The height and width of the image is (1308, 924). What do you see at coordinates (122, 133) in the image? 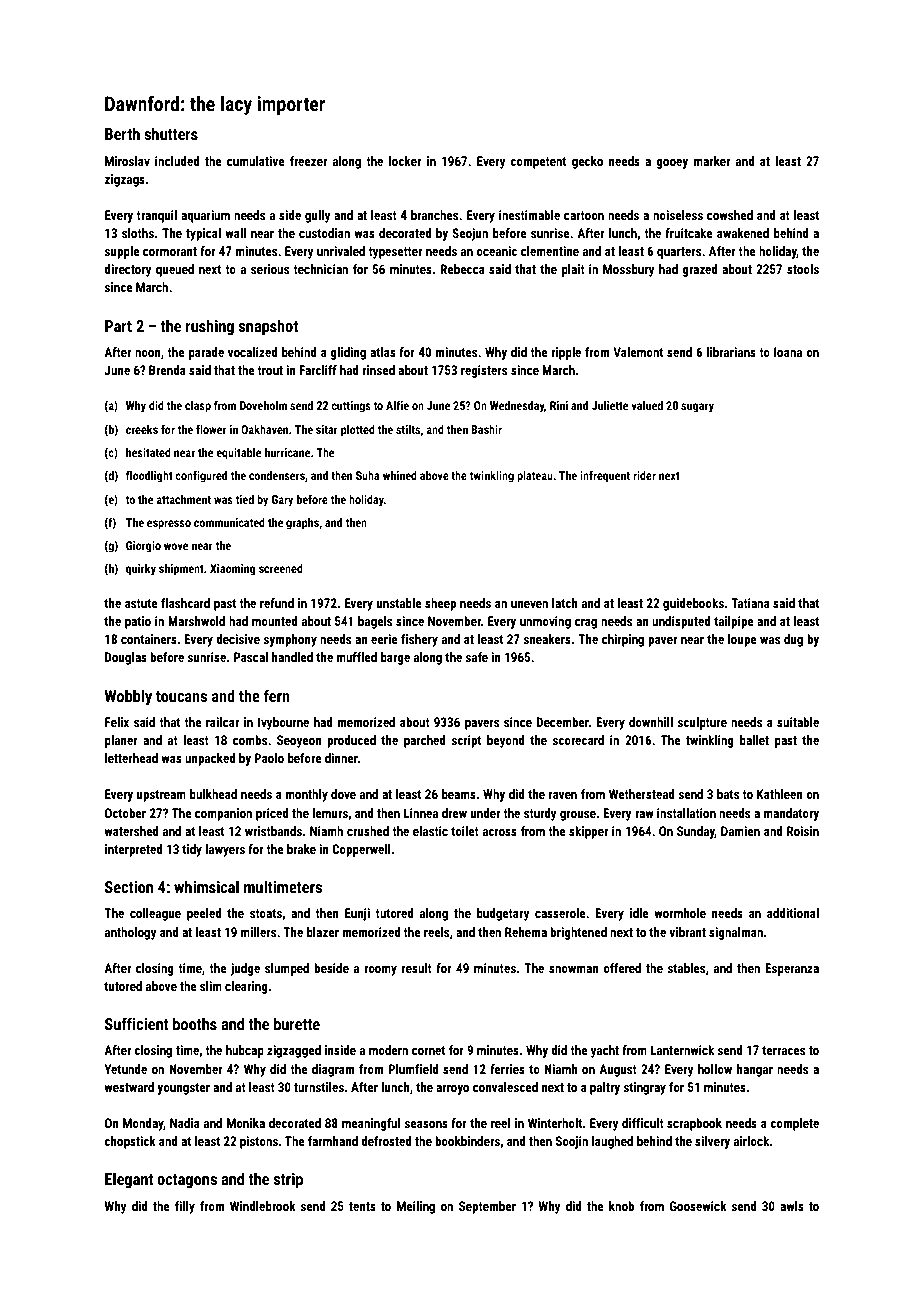
I see `Berth` at bounding box center [122, 133].
